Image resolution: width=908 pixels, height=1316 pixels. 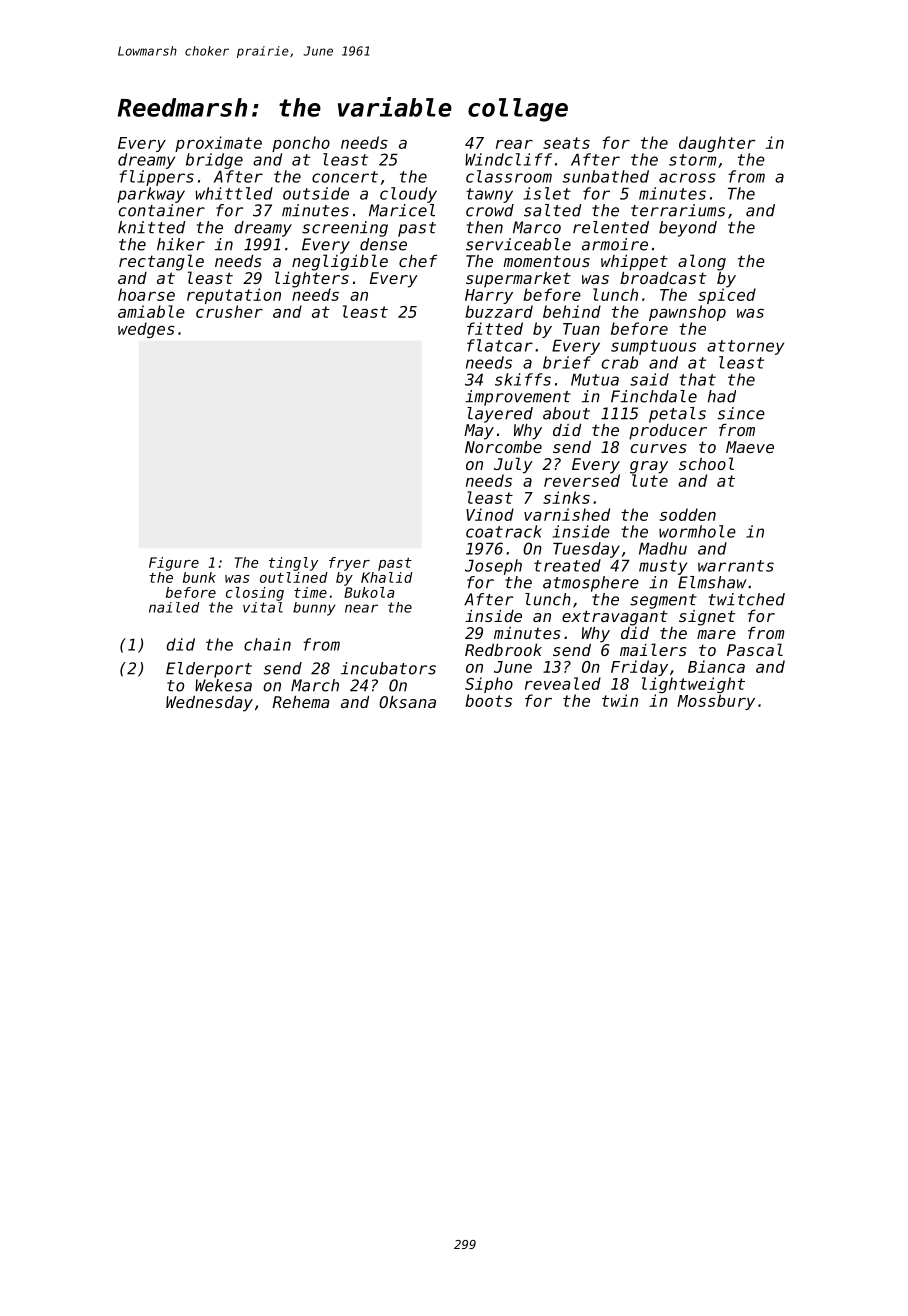 What do you see at coordinates (301, 144) in the screenshot?
I see `poncho` at bounding box center [301, 144].
